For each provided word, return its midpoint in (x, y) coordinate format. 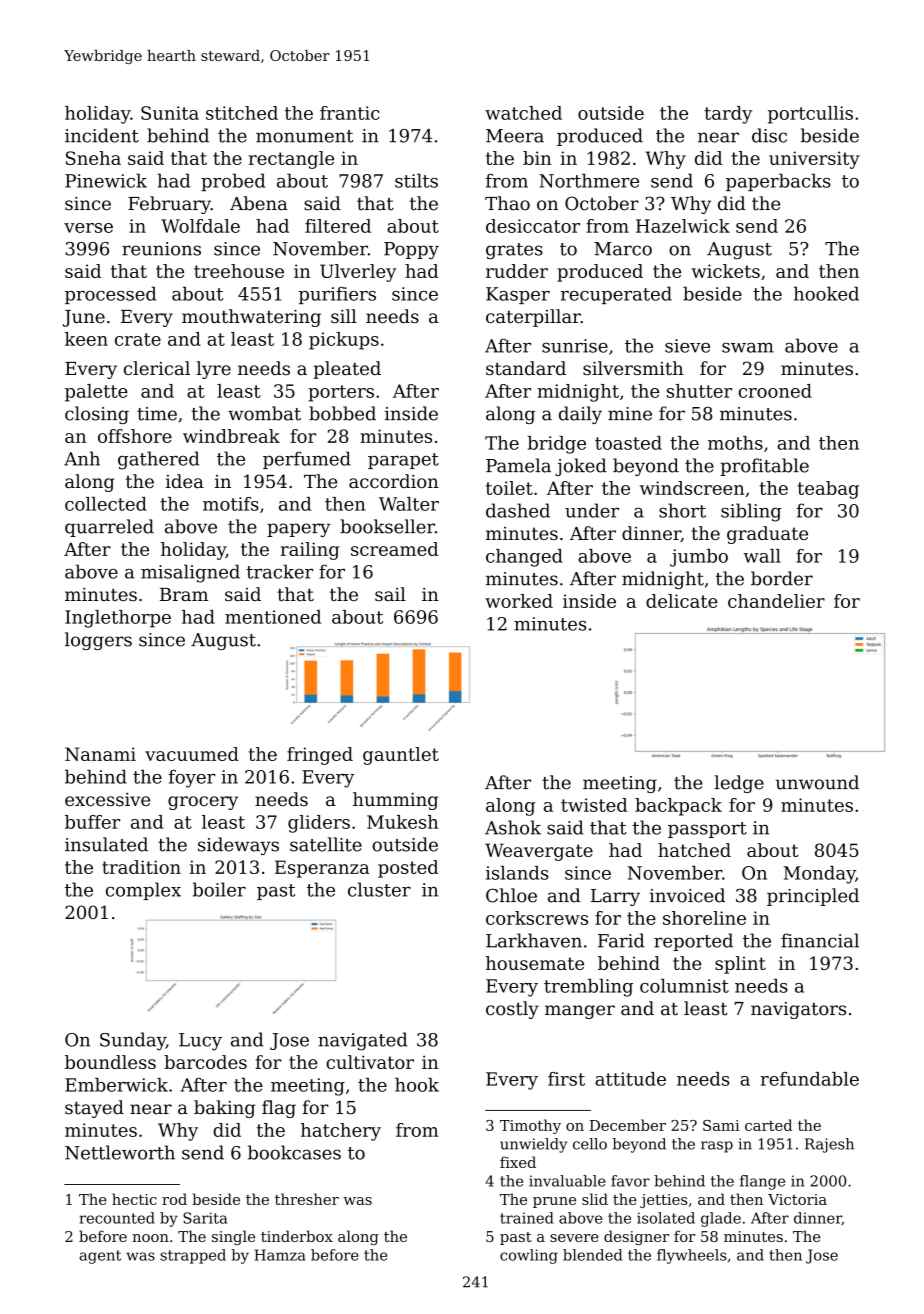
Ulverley (358, 273)
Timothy (530, 1126)
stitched (242, 113)
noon (150, 1238)
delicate (682, 601)
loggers (98, 641)
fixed (518, 1162)
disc (769, 135)
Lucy (200, 1042)
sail (390, 594)
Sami (721, 1125)
